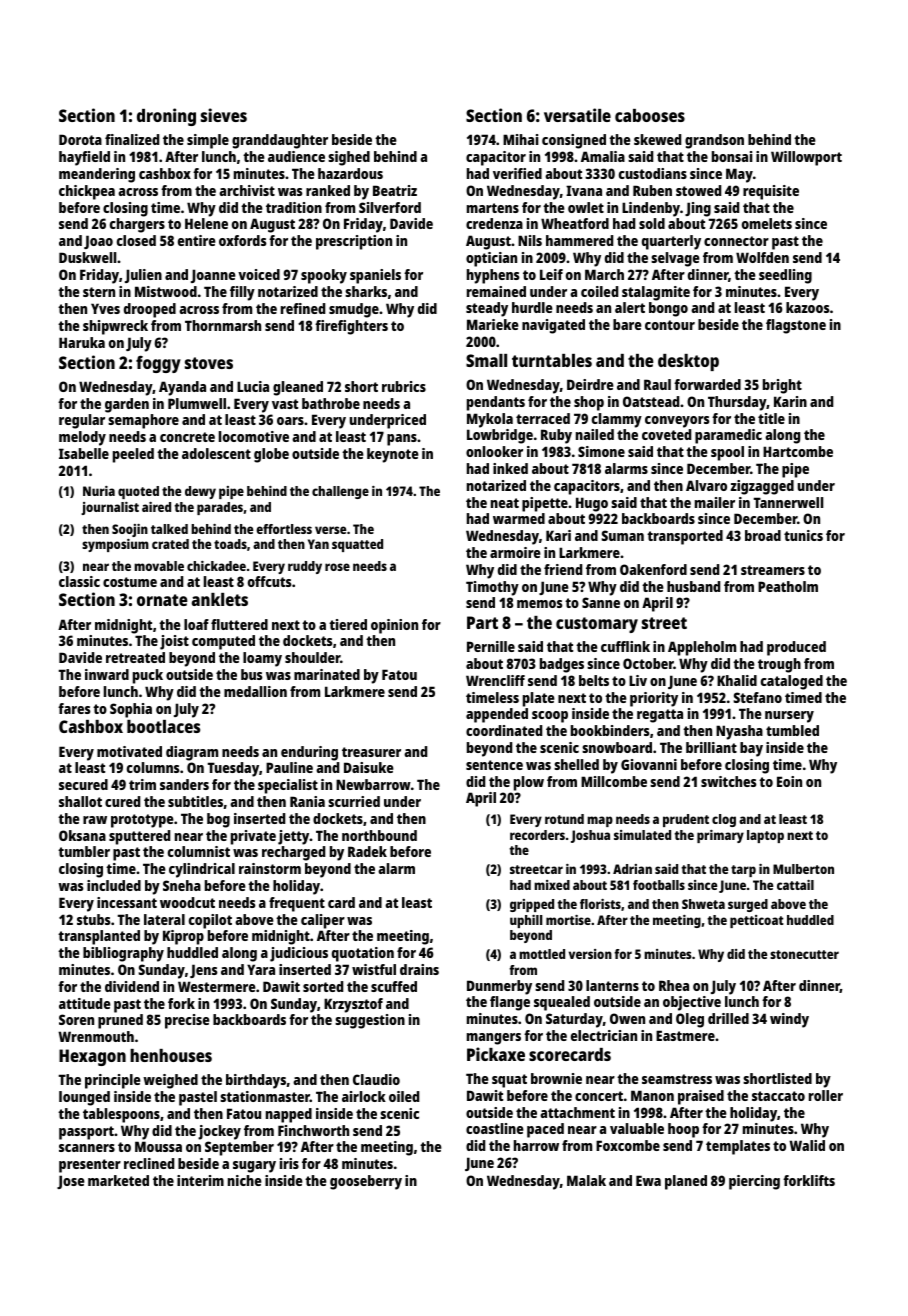 The height and width of the screenshot is (1316, 908). Describe the element at coordinates (537, 835) in the screenshot. I see `recorders` at that location.
